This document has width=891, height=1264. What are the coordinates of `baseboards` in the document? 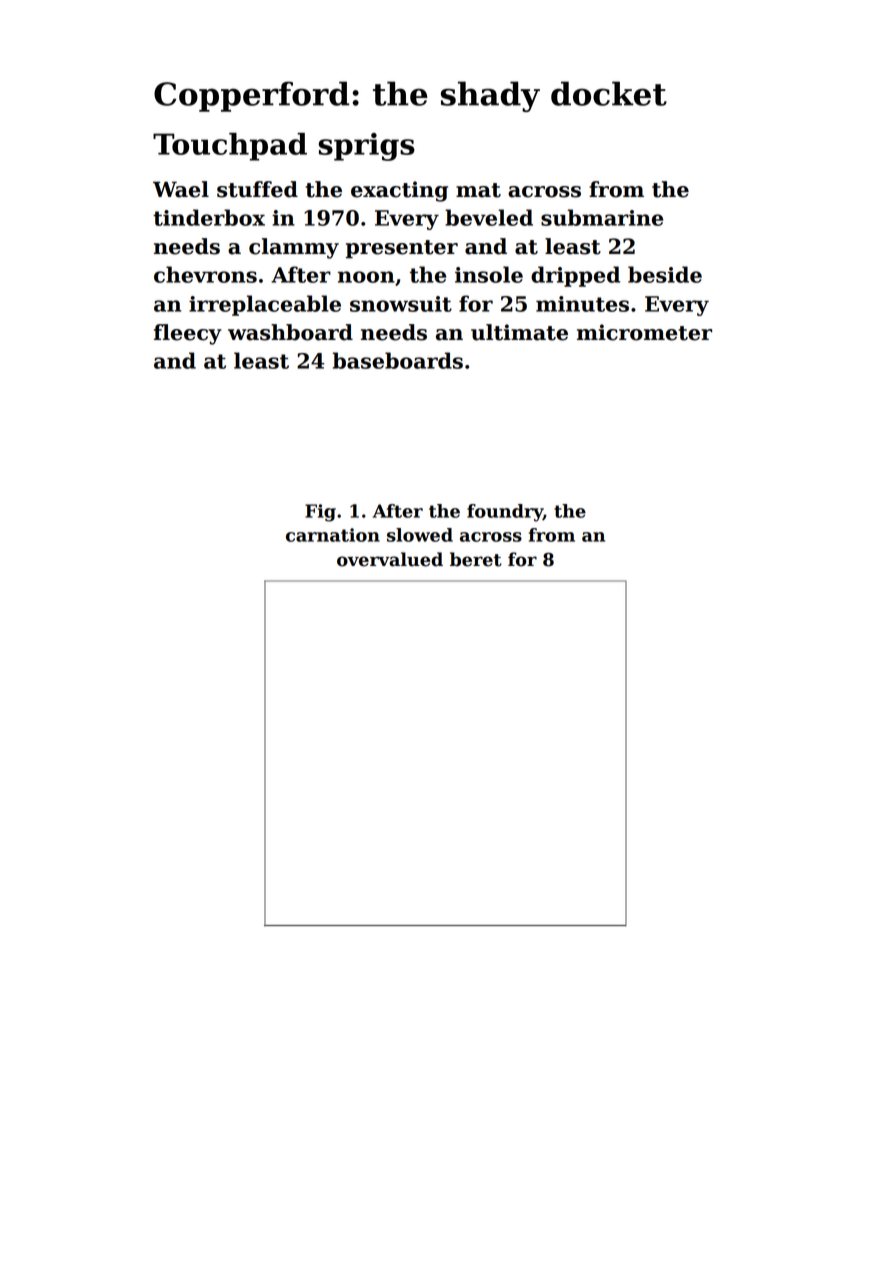 It's located at (398, 360).
